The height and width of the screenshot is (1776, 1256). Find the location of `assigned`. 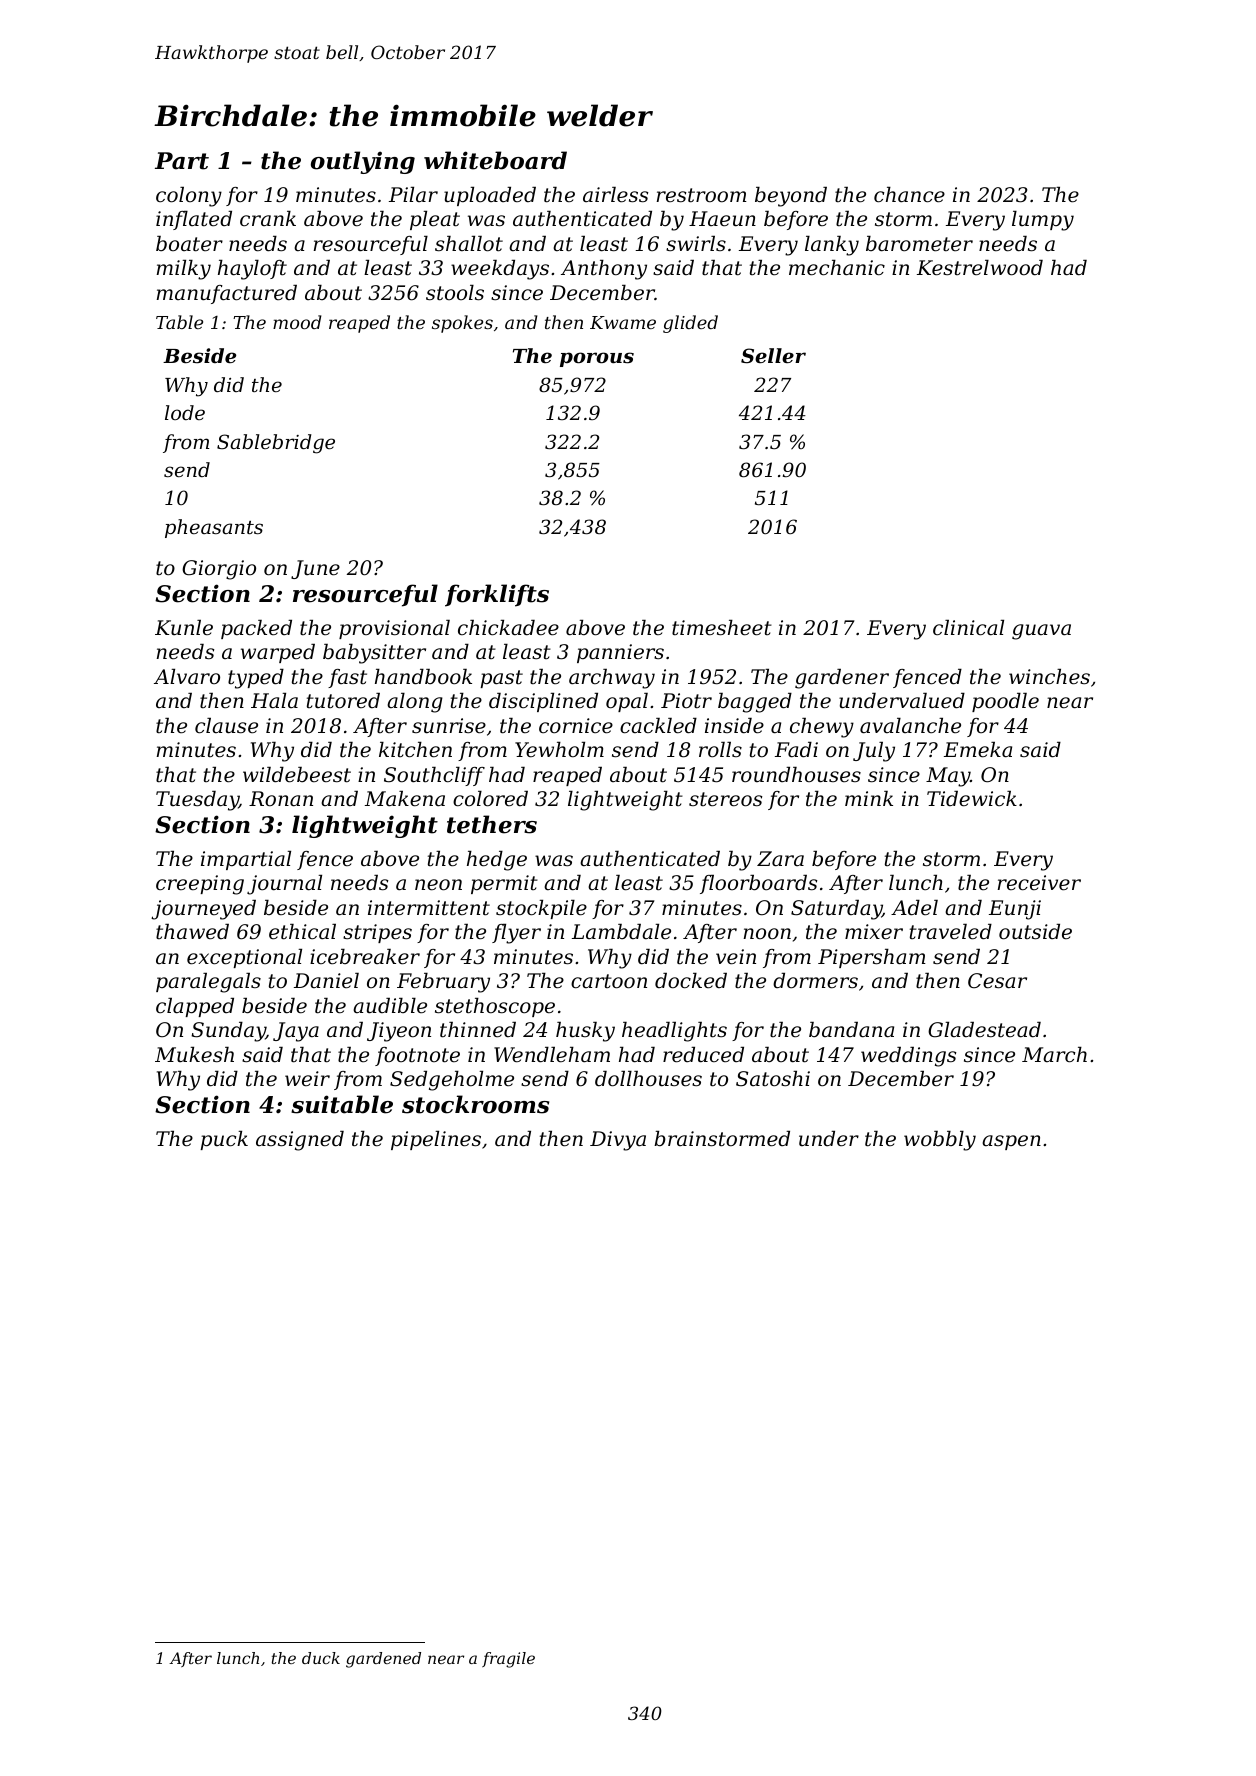

assigned is located at coordinates (300, 1141).
